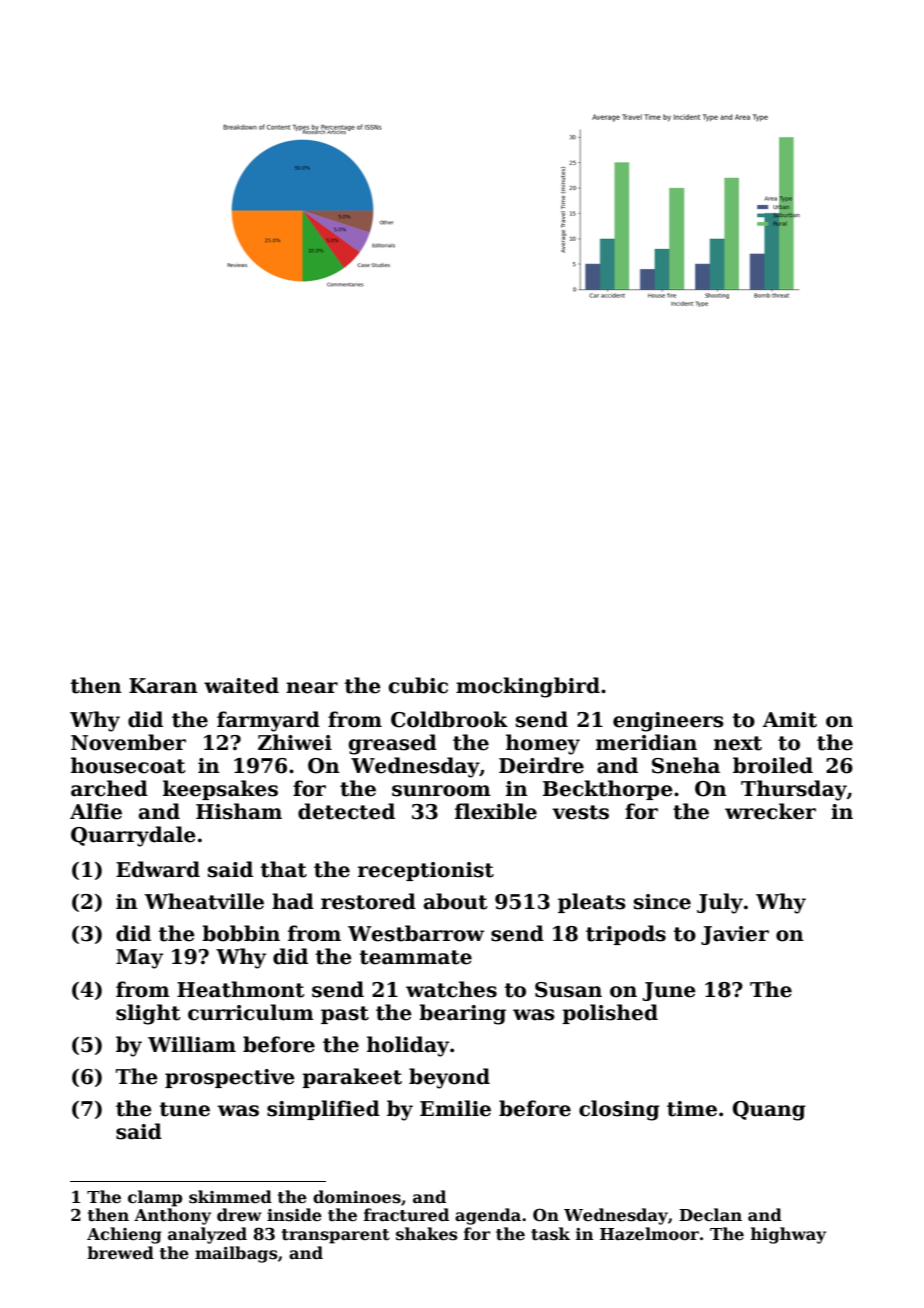  What do you see at coordinates (773, 765) in the page?
I see `broiled` at bounding box center [773, 765].
